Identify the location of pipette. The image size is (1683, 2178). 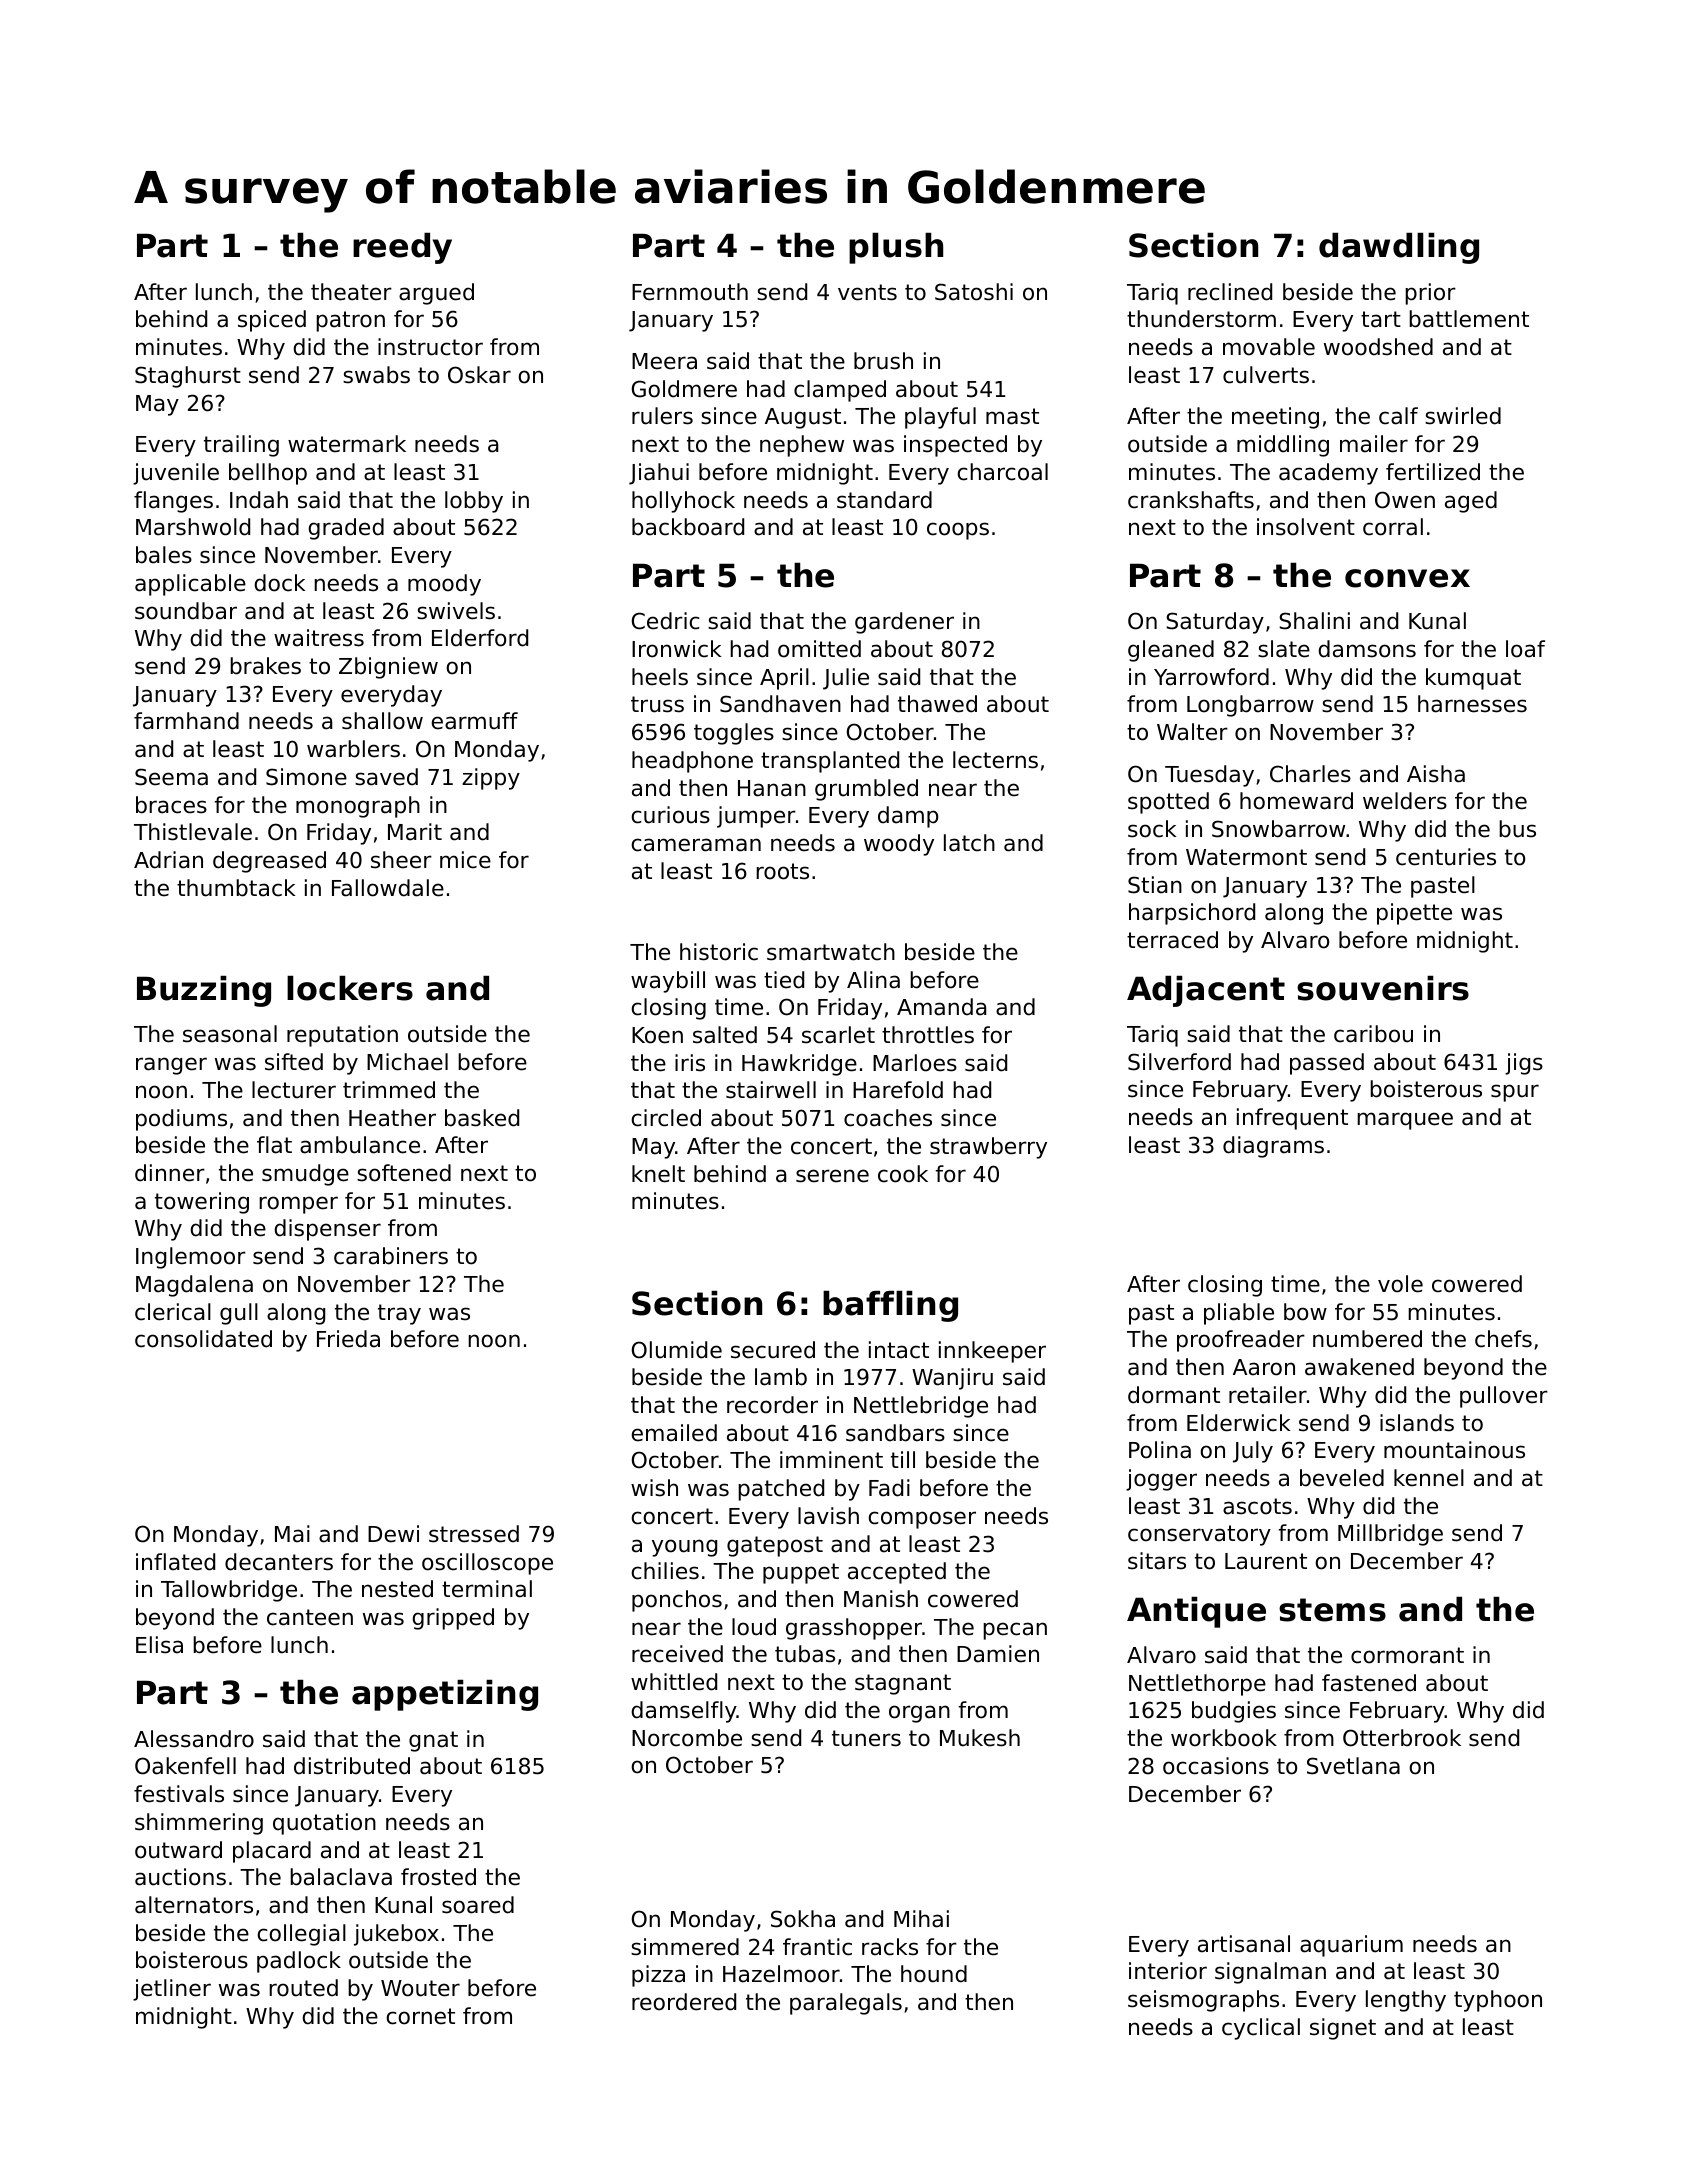
(1414, 914).
